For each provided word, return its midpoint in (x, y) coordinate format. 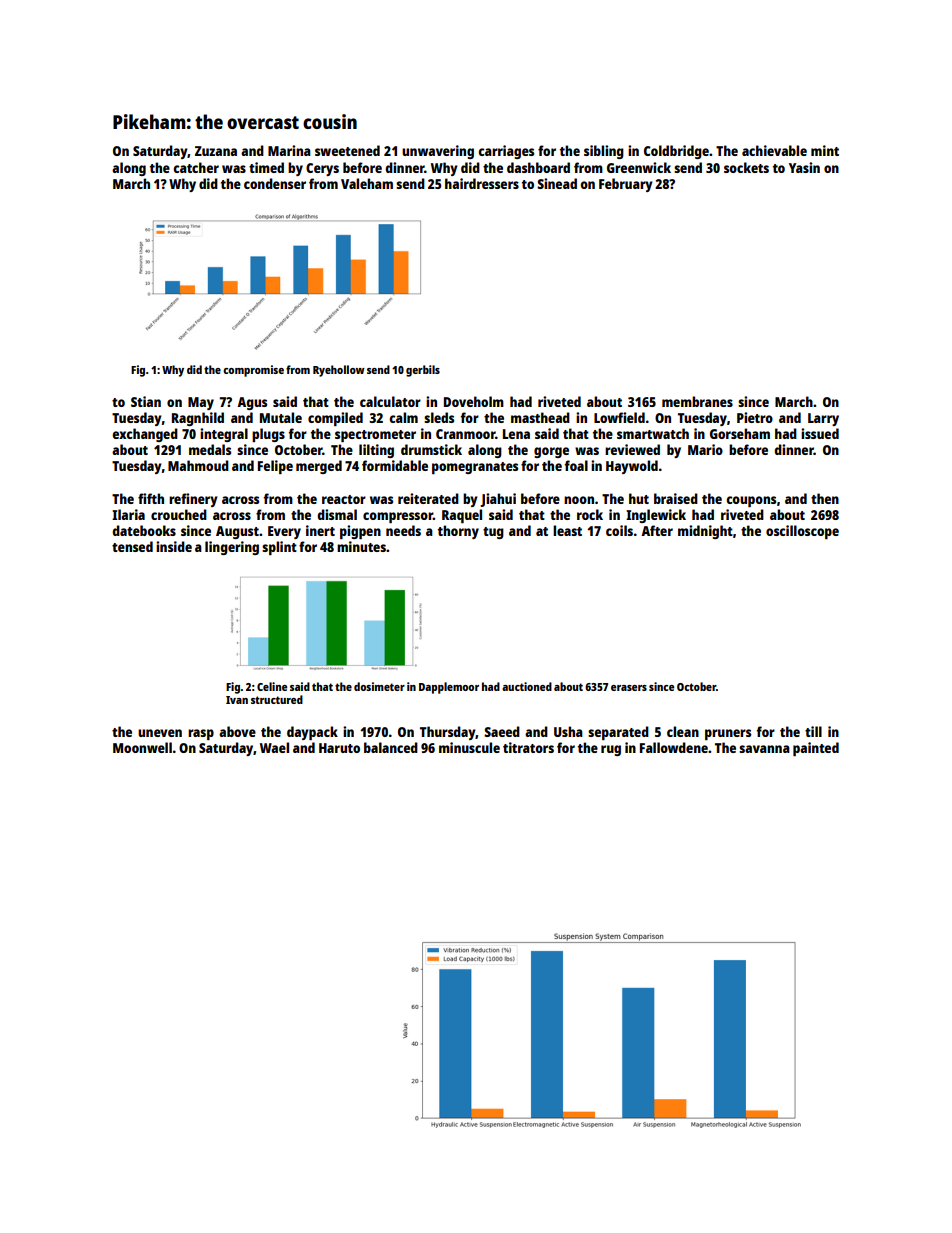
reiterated (428, 498)
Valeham (367, 183)
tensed (132, 546)
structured (277, 699)
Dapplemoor (449, 688)
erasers (629, 688)
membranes (697, 401)
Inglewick (656, 516)
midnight (705, 532)
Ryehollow (339, 371)
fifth (151, 498)
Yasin (804, 167)
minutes (361, 546)
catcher (196, 167)
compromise (253, 371)
